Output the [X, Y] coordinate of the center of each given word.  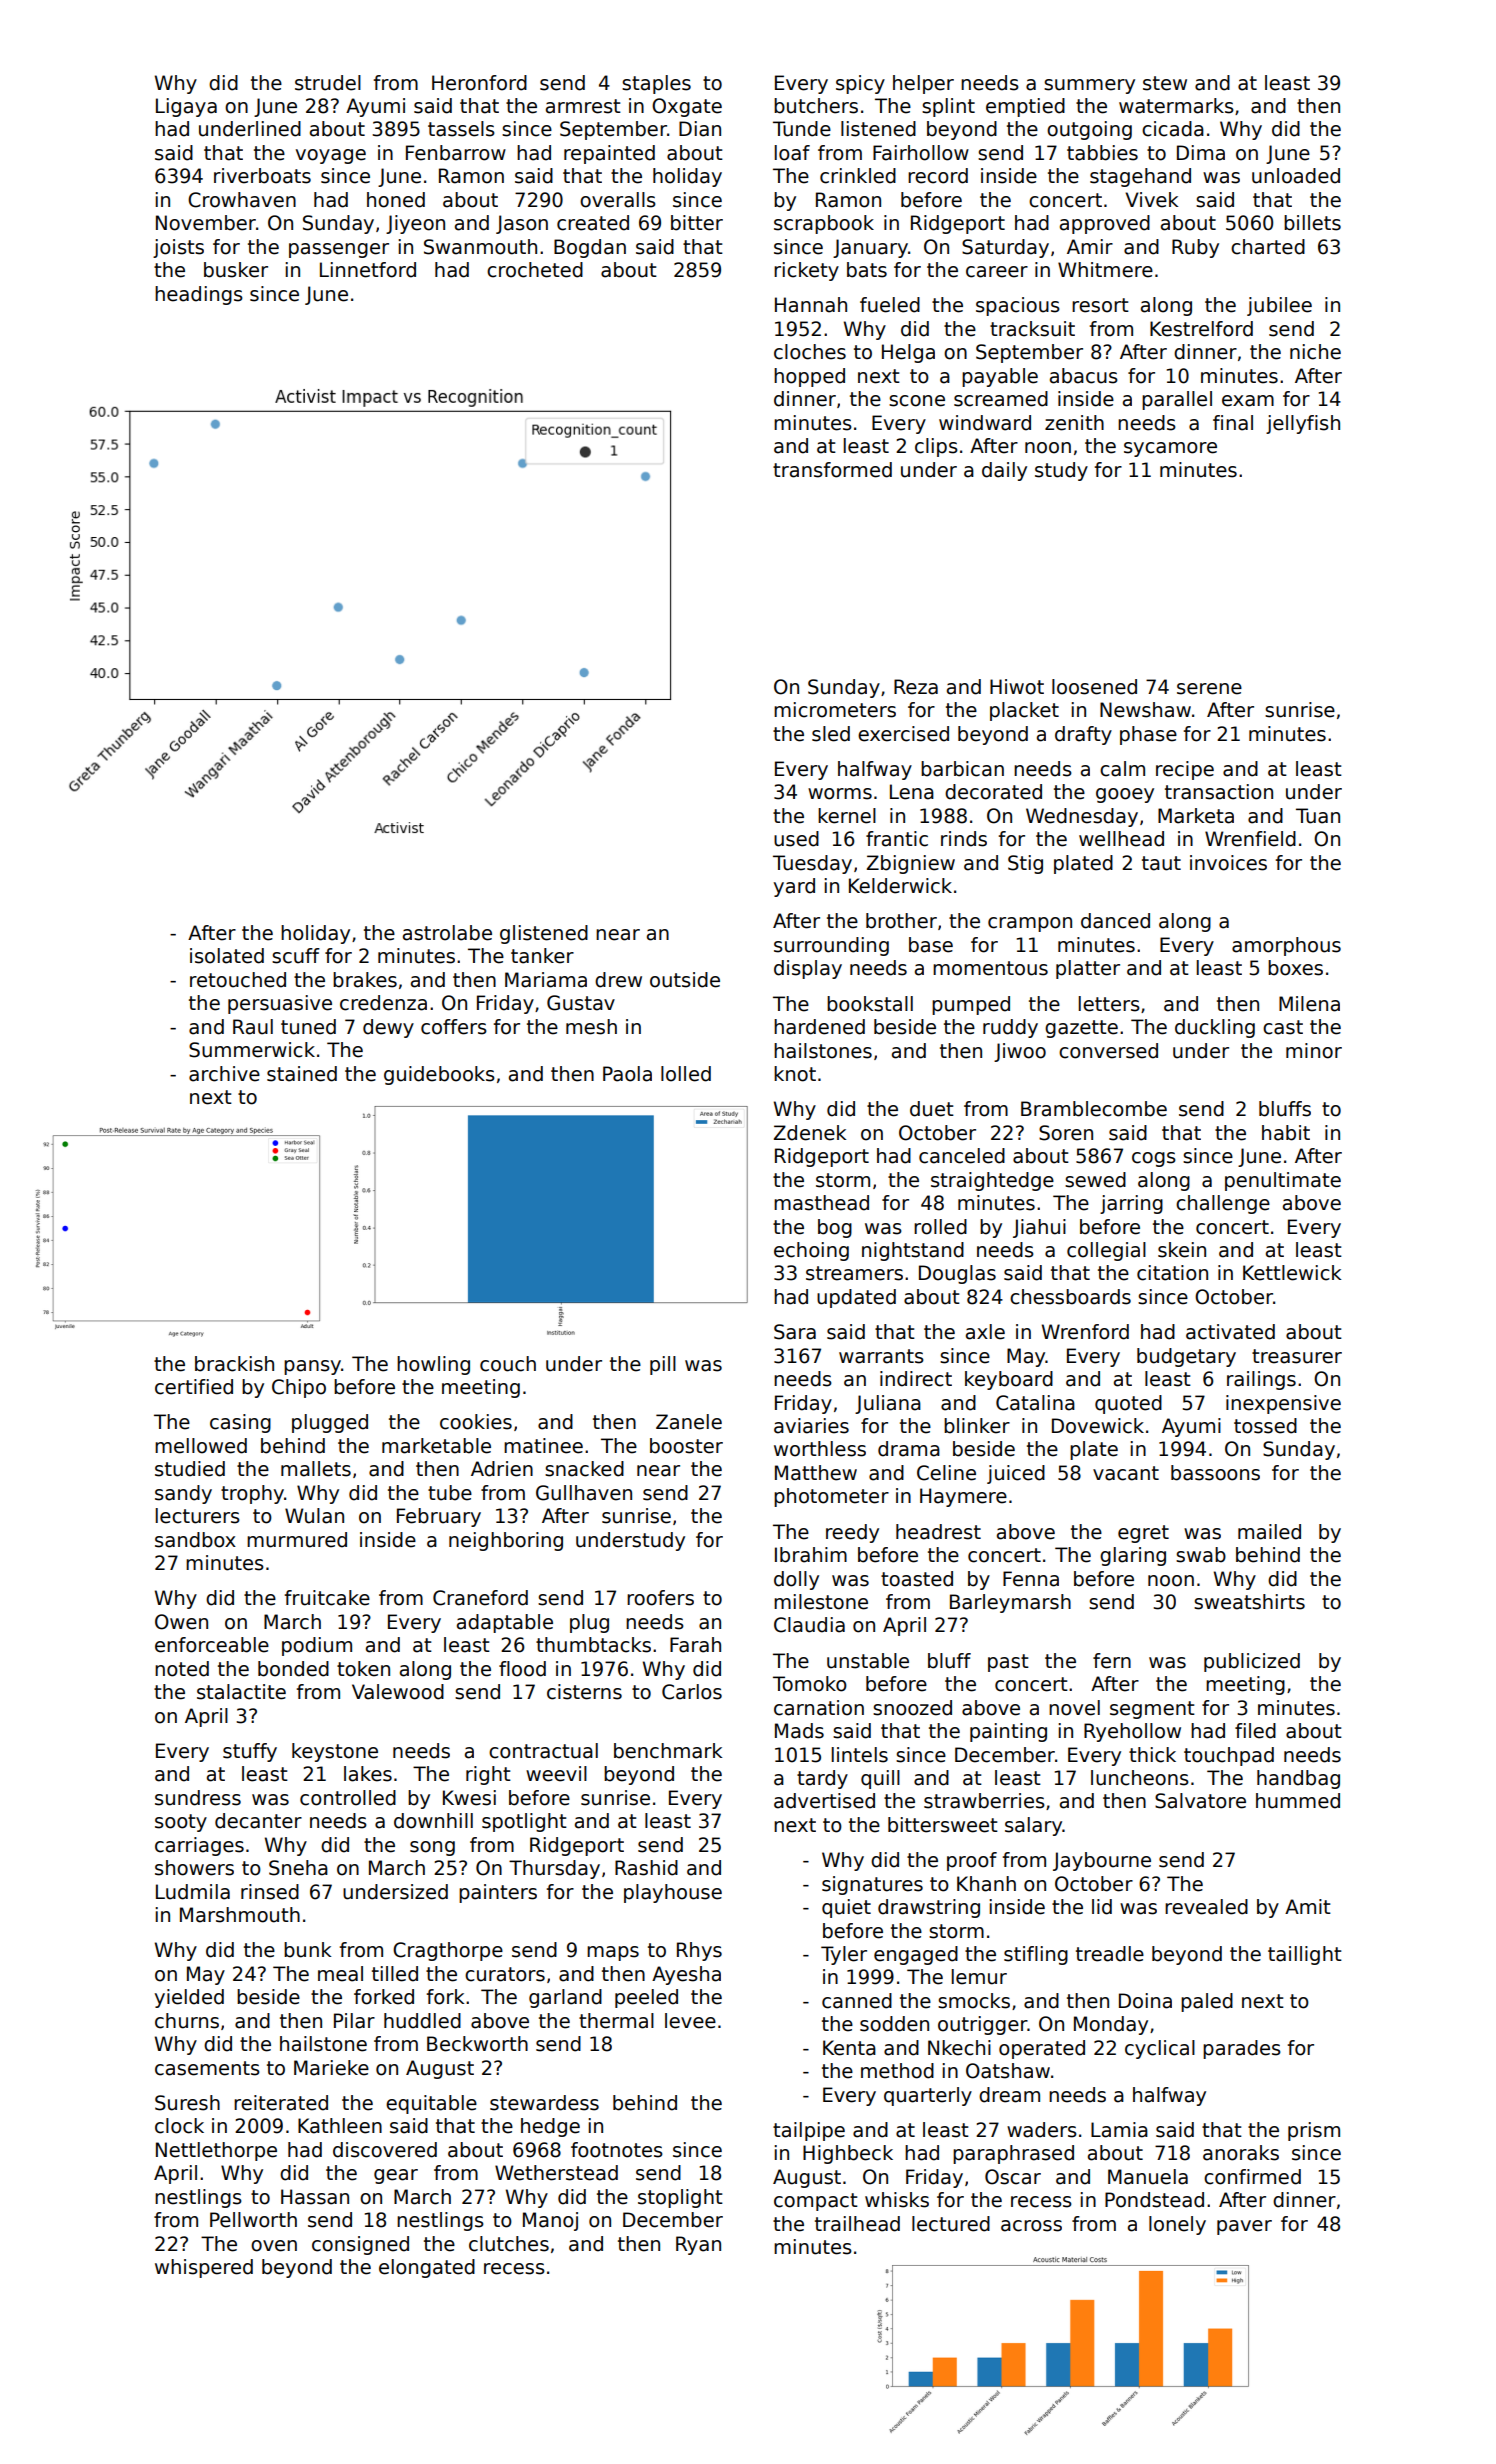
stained [302, 1074]
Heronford [479, 83]
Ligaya [186, 107]
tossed [1265, 1426]
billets [1312, 223]
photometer [831, 1497]
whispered [204, 2268]
